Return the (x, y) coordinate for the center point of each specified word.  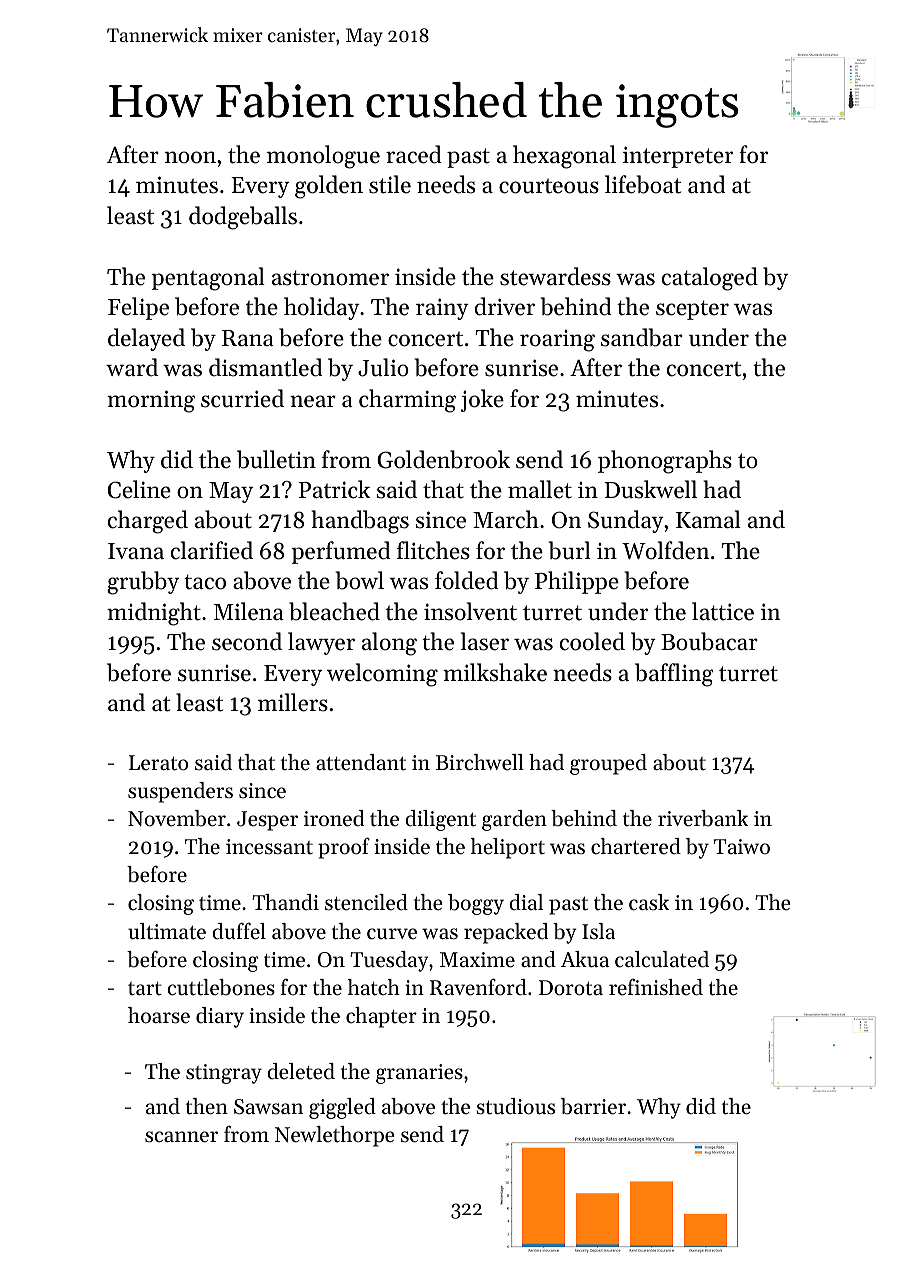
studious (516, 1106)
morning (151, 401)
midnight (154, 614)
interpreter (678, 157)
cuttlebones (221, 987)
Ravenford (478, 987)
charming (407, 401)
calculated (662, 959)
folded (466, 580)
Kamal (708, 519)
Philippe (577, 582)
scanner (181, 1137)
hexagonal (564, 157)
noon (190, 157)
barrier (593, 1106)
